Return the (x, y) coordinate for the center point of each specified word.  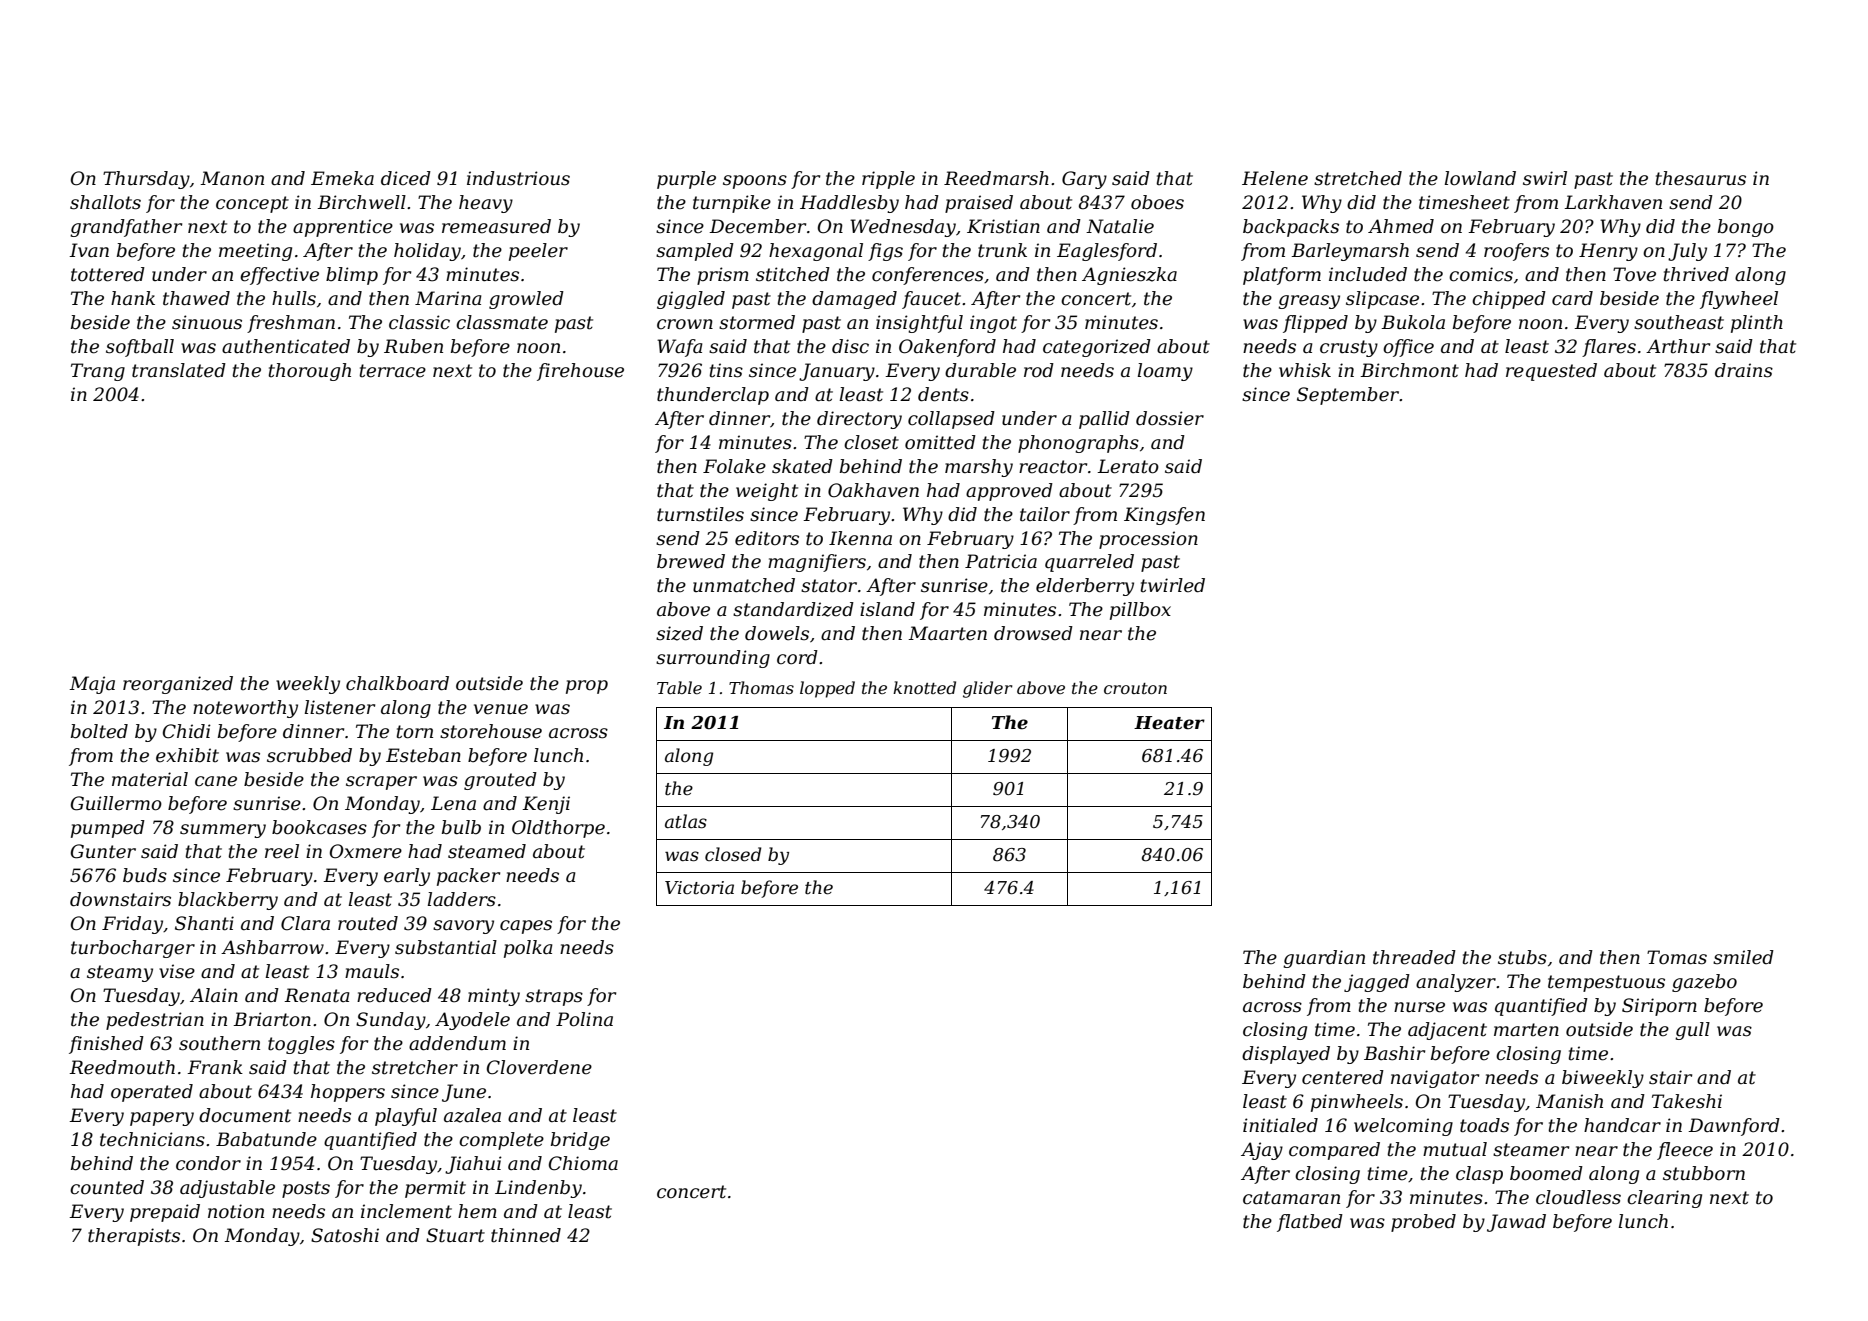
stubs (1522, 957)
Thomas (761, 687)
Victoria (699, 887)
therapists (134, 1237)
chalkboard (397, 683)
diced (406, 178)
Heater (1169, 723)
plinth (1757, 324)
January (837, 372)
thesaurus (1700, 178)
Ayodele (472, 1021)
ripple (888, 180)
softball (140, 348)
